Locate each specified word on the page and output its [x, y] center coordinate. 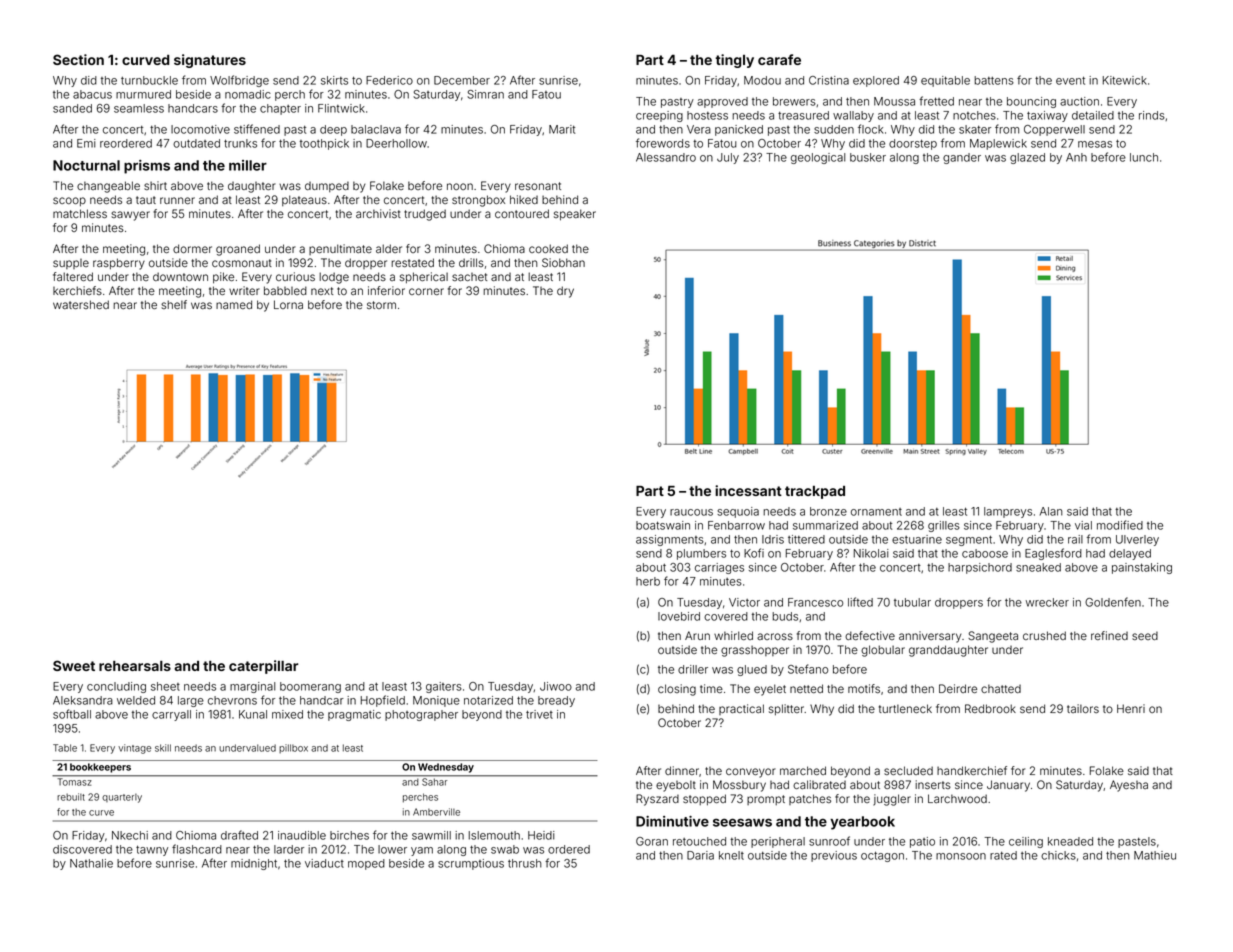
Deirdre [958, 688]
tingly [735, 61]
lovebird [679, 616]
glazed [1027, 158]
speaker [575, 215]
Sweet [74, 665]
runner [177, 200]
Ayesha [1129, 786]
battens [994, 80]
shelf [174, 304]
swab [505, 849]
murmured [143, 94]
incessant [748, 490]
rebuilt [71, 797]
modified [1120, 525]
